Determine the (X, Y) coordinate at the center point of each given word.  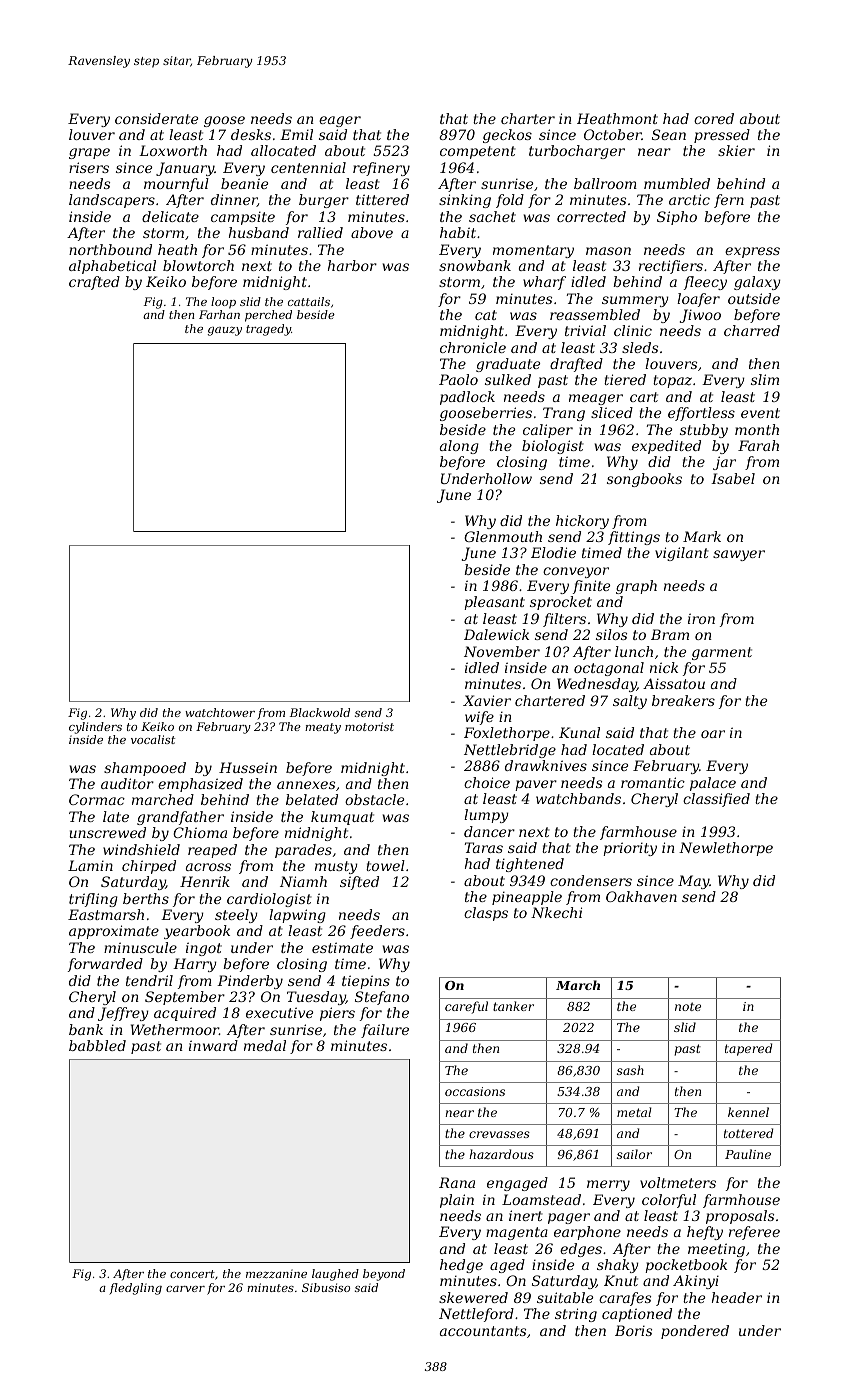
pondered (695, 1332)
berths (146, 898)
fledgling (135, 1289)
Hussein (248, 767)
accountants (483, 1331)
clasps (486, 914)
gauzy (225, 331)
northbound (110, 249)
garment (722, 653)
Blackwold (320, 712)
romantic (653, 782)
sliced (612, 412)
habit (458, 232)
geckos (507, 136)
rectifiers (671, 267)
